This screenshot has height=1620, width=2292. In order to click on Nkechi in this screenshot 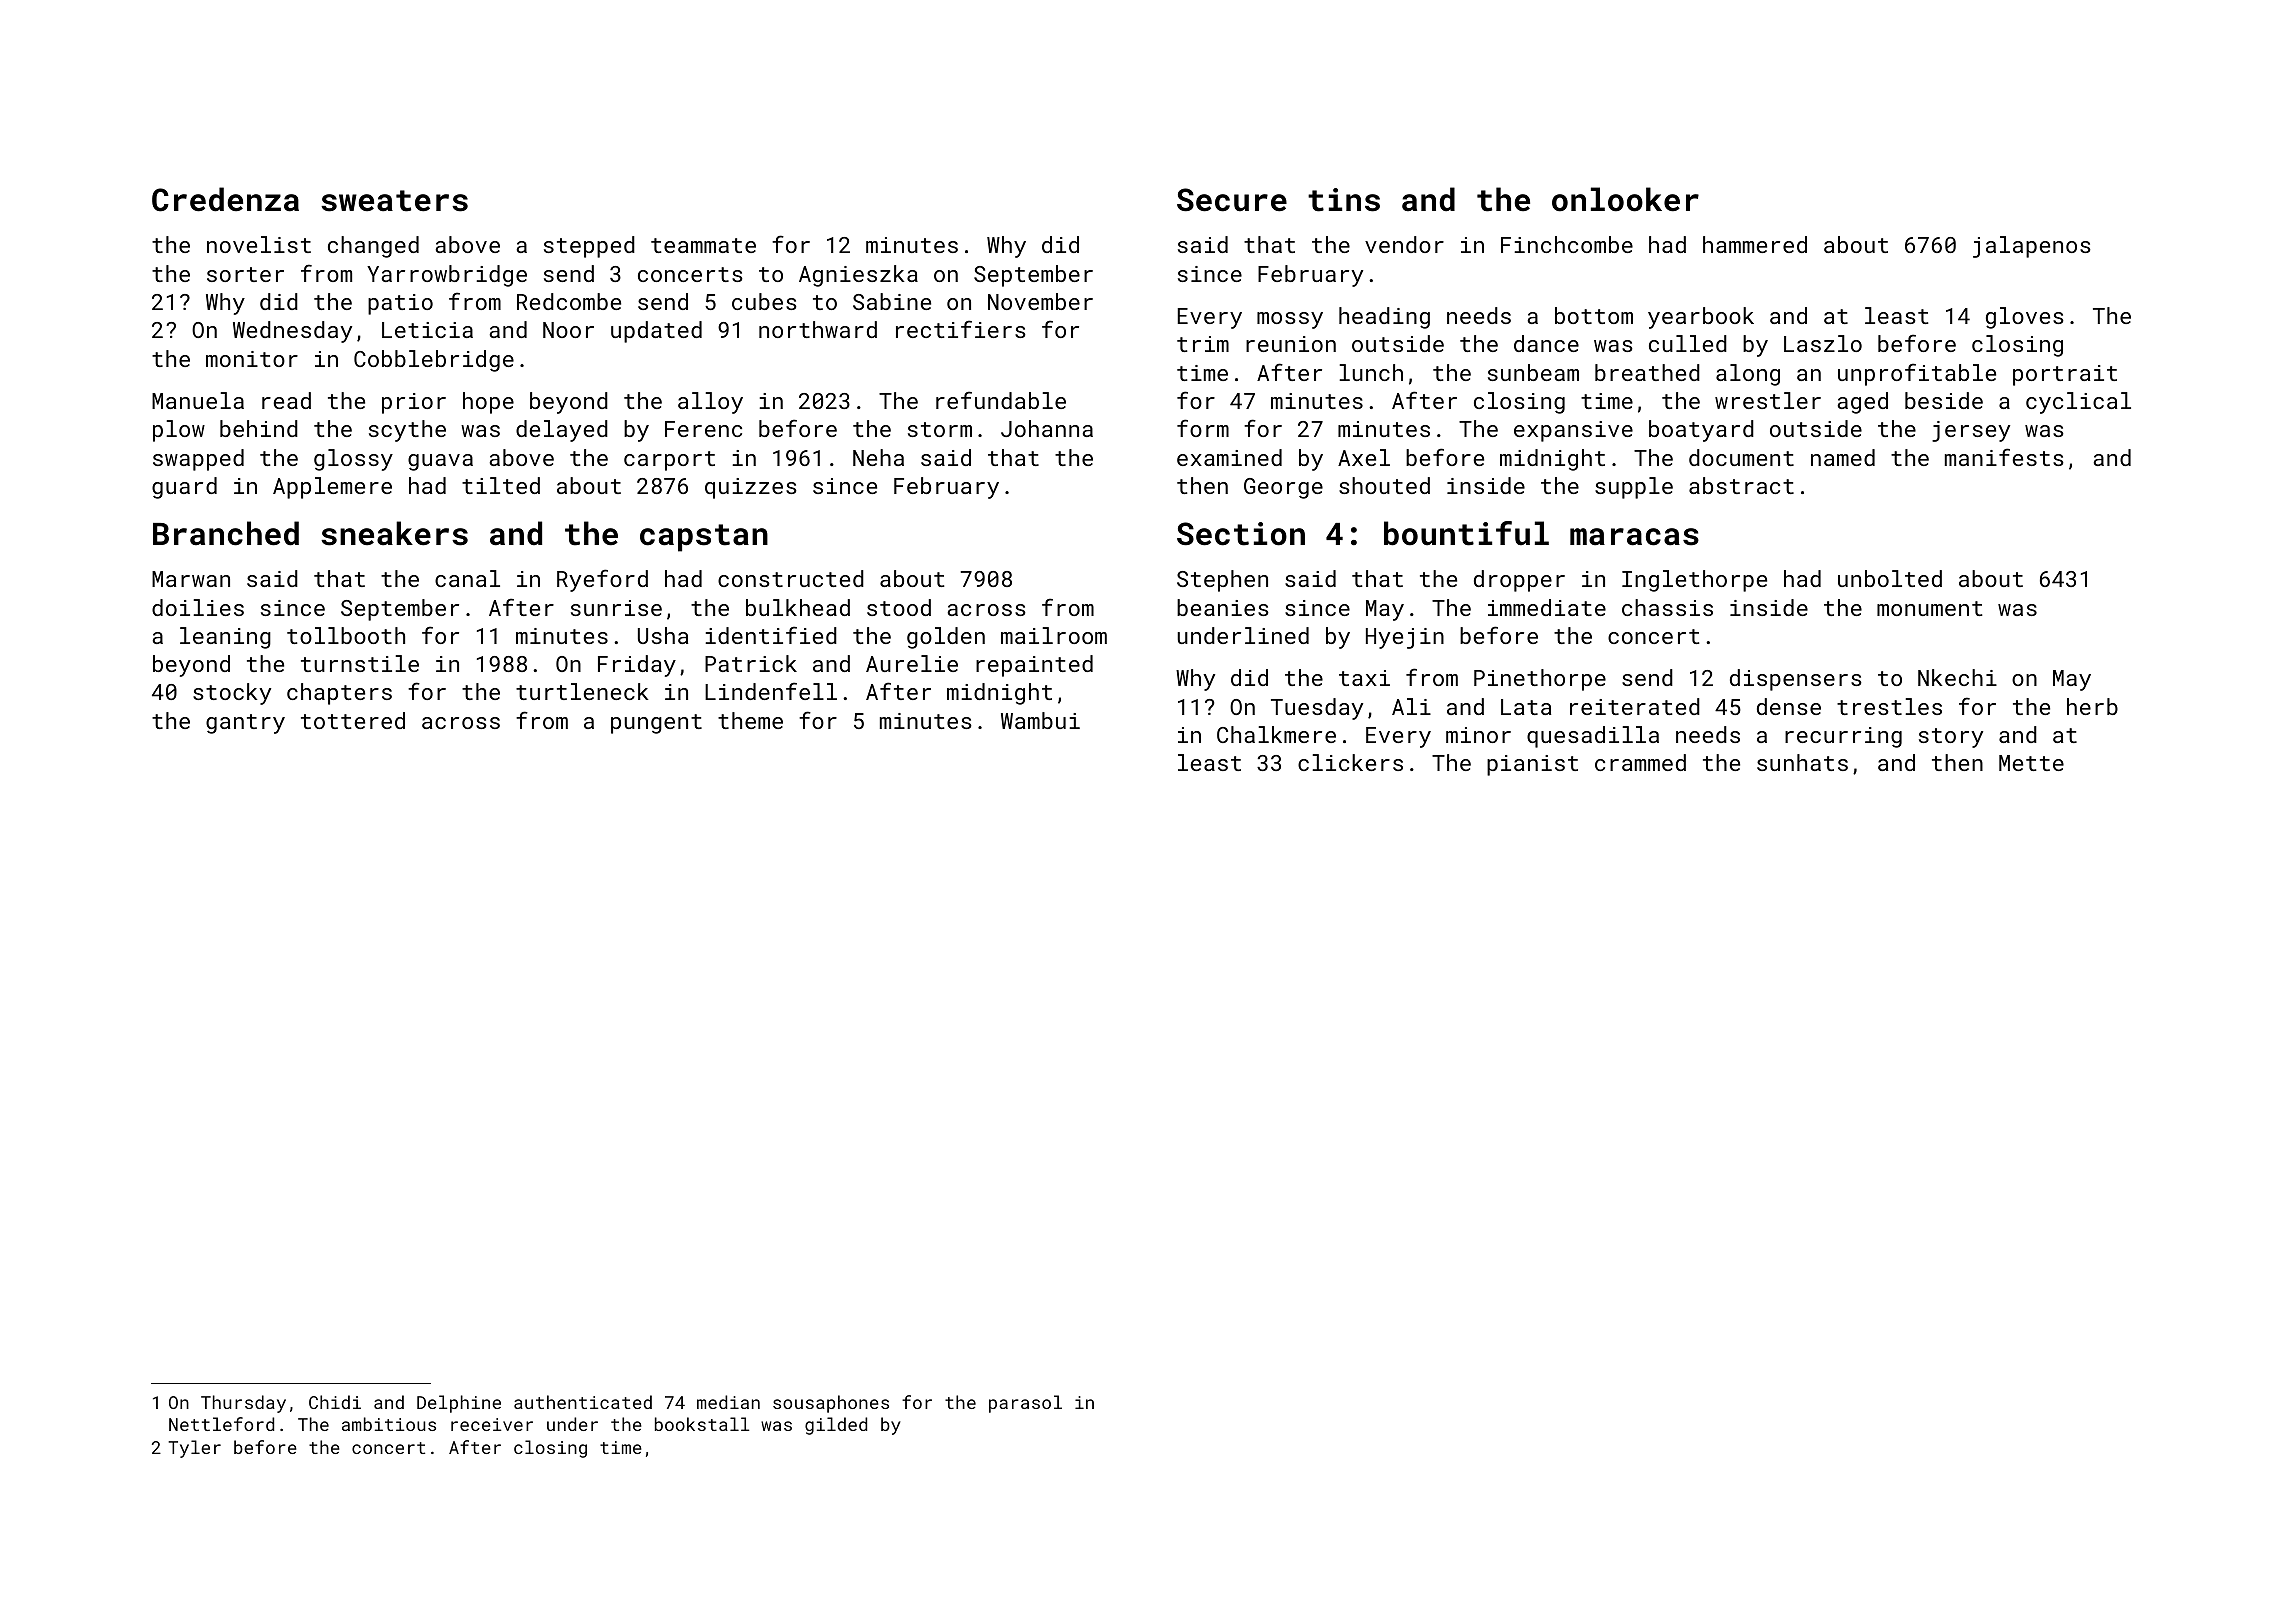, I will do `click(1957, 677)`.
